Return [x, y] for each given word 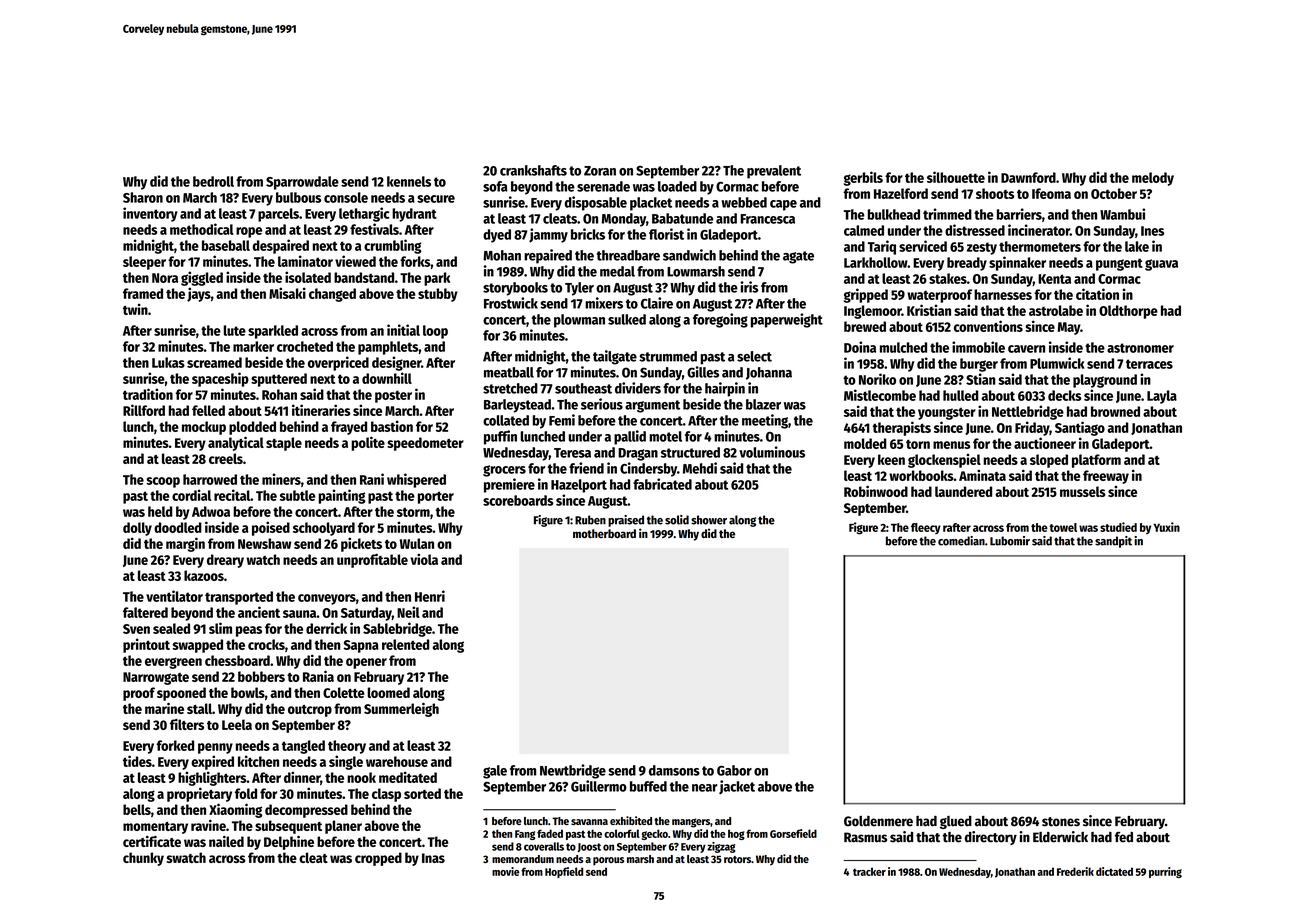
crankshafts [533, 170]
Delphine [289, 843]
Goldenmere [878, 821]
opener [366, 663]
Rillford [144, 410]
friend [586, 468]
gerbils [863, 178]
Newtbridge [573, 771]
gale [495, 772]
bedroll [213, 181]
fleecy [926, 528]
